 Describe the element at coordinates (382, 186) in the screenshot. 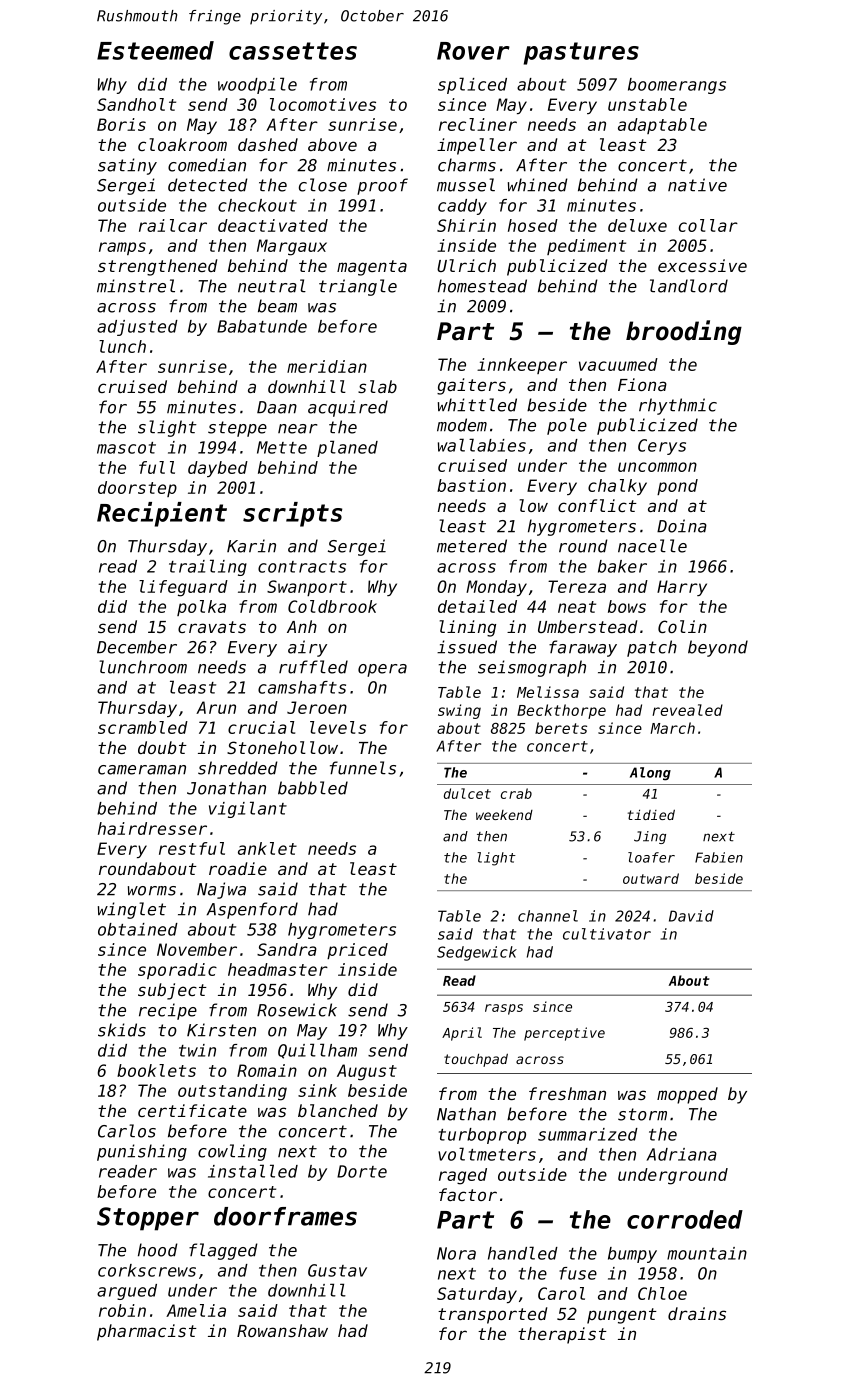

I see `proof` at that location.
